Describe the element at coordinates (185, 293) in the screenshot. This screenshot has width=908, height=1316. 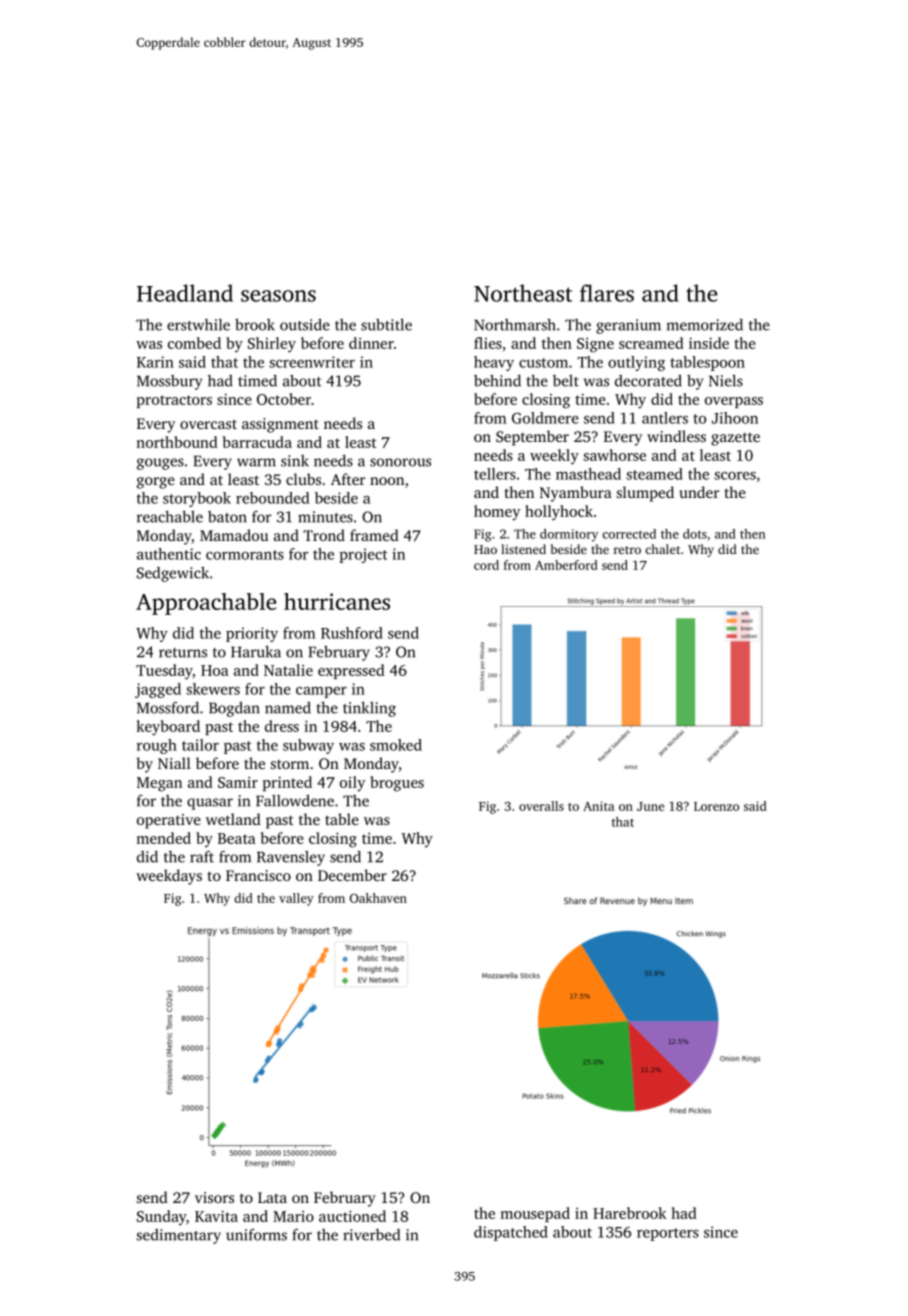
I see `Headland` at that location.
